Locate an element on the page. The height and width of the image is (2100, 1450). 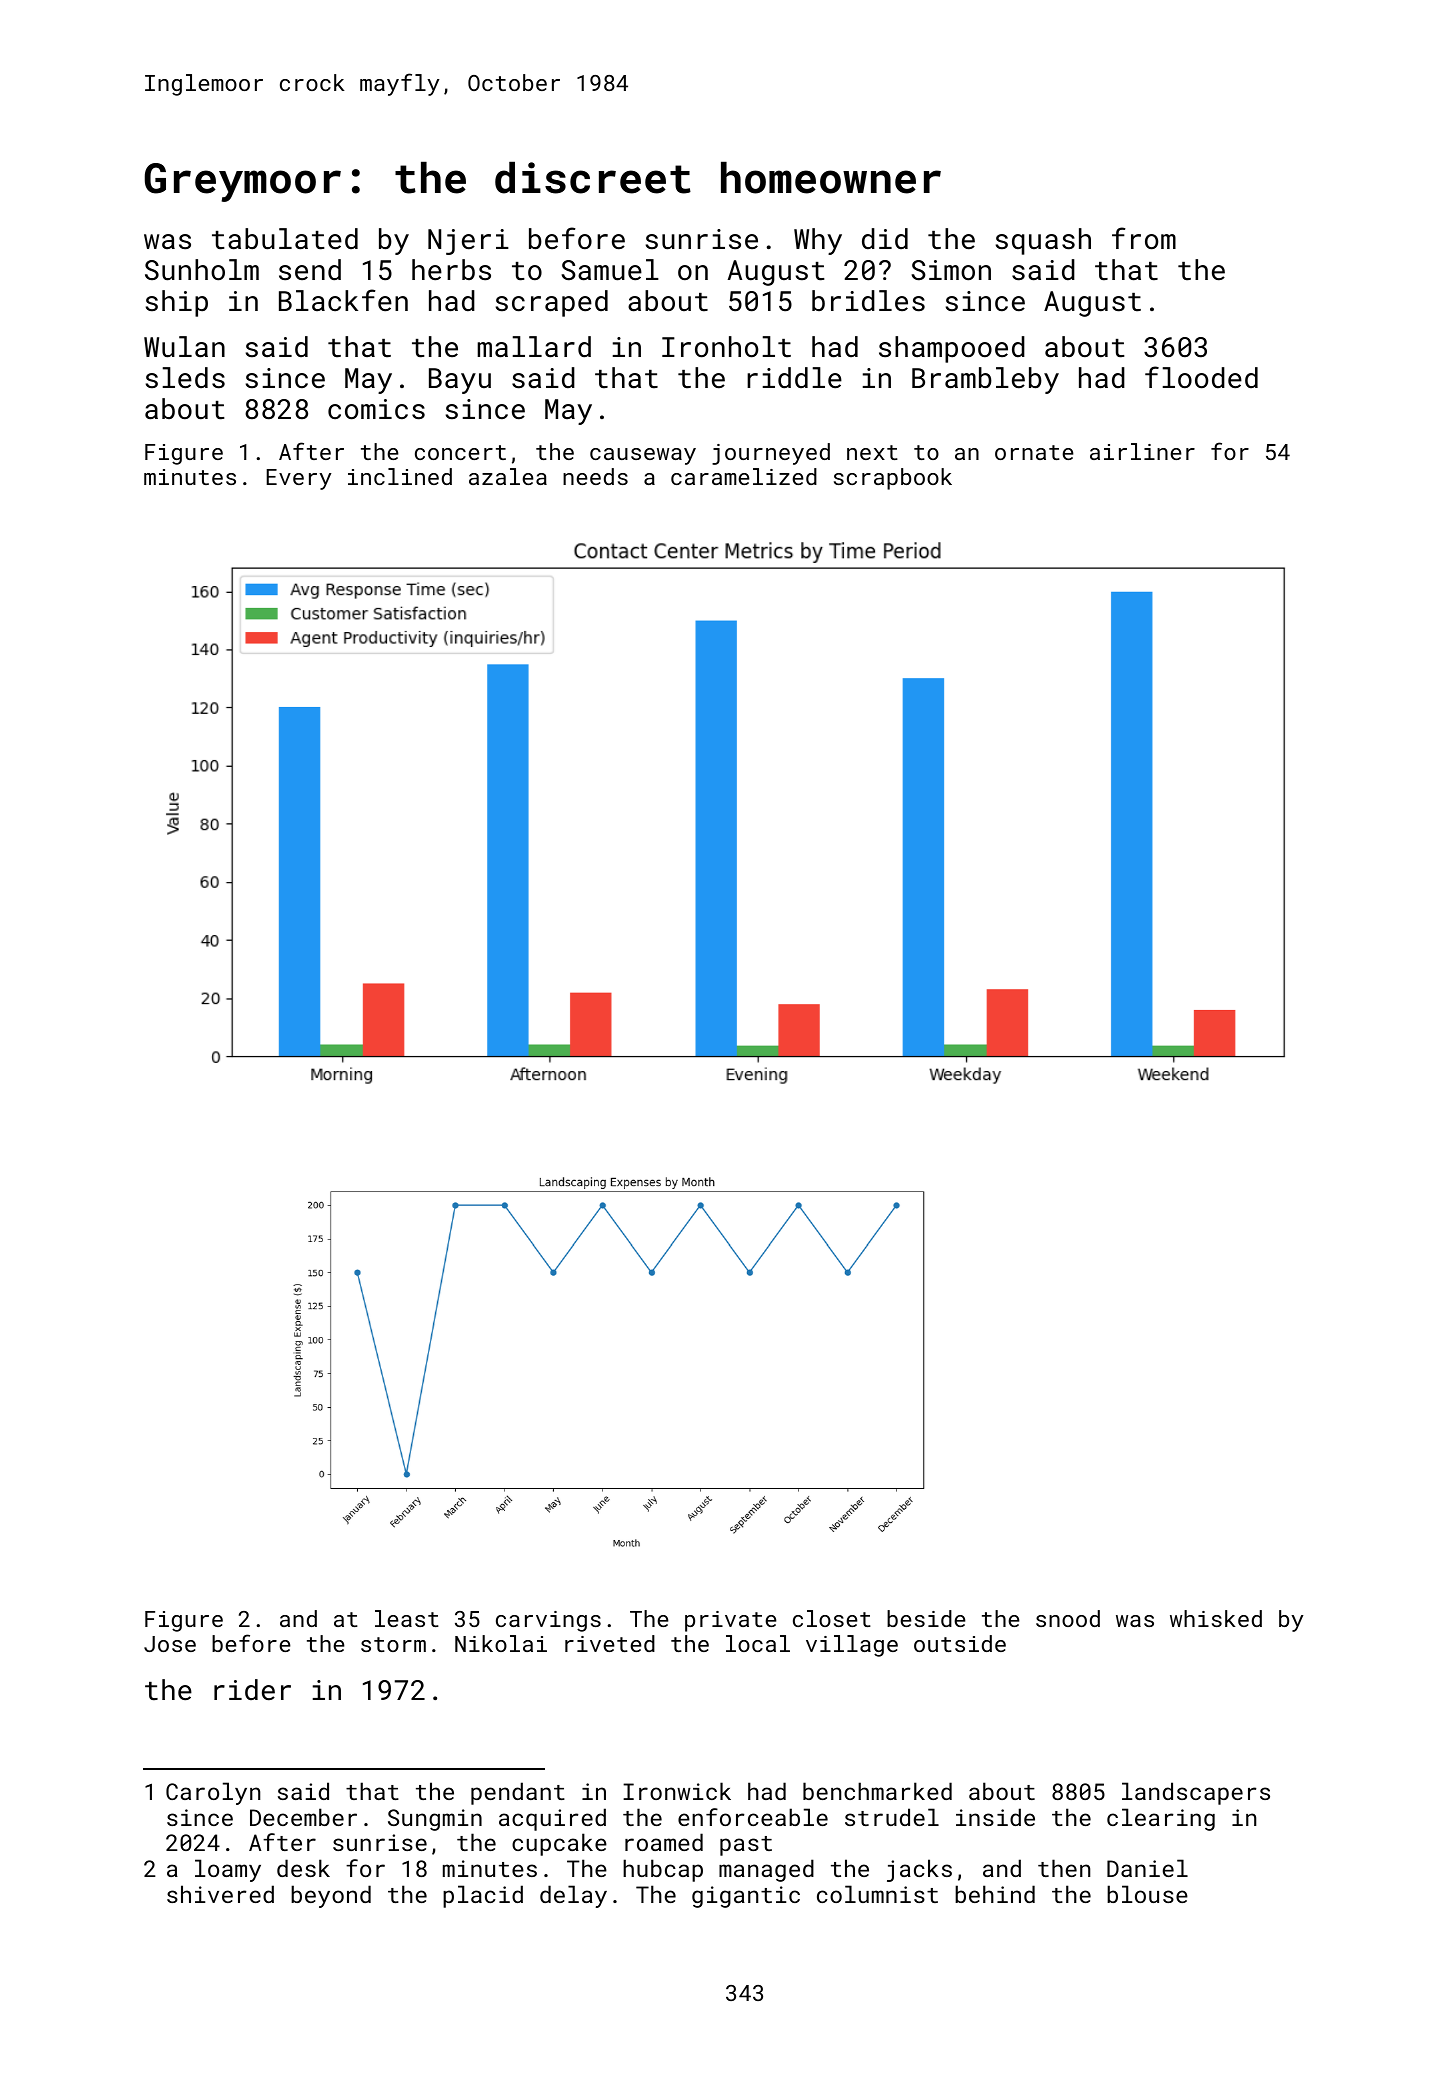
tabulated is located at coordinates (285, 239).
